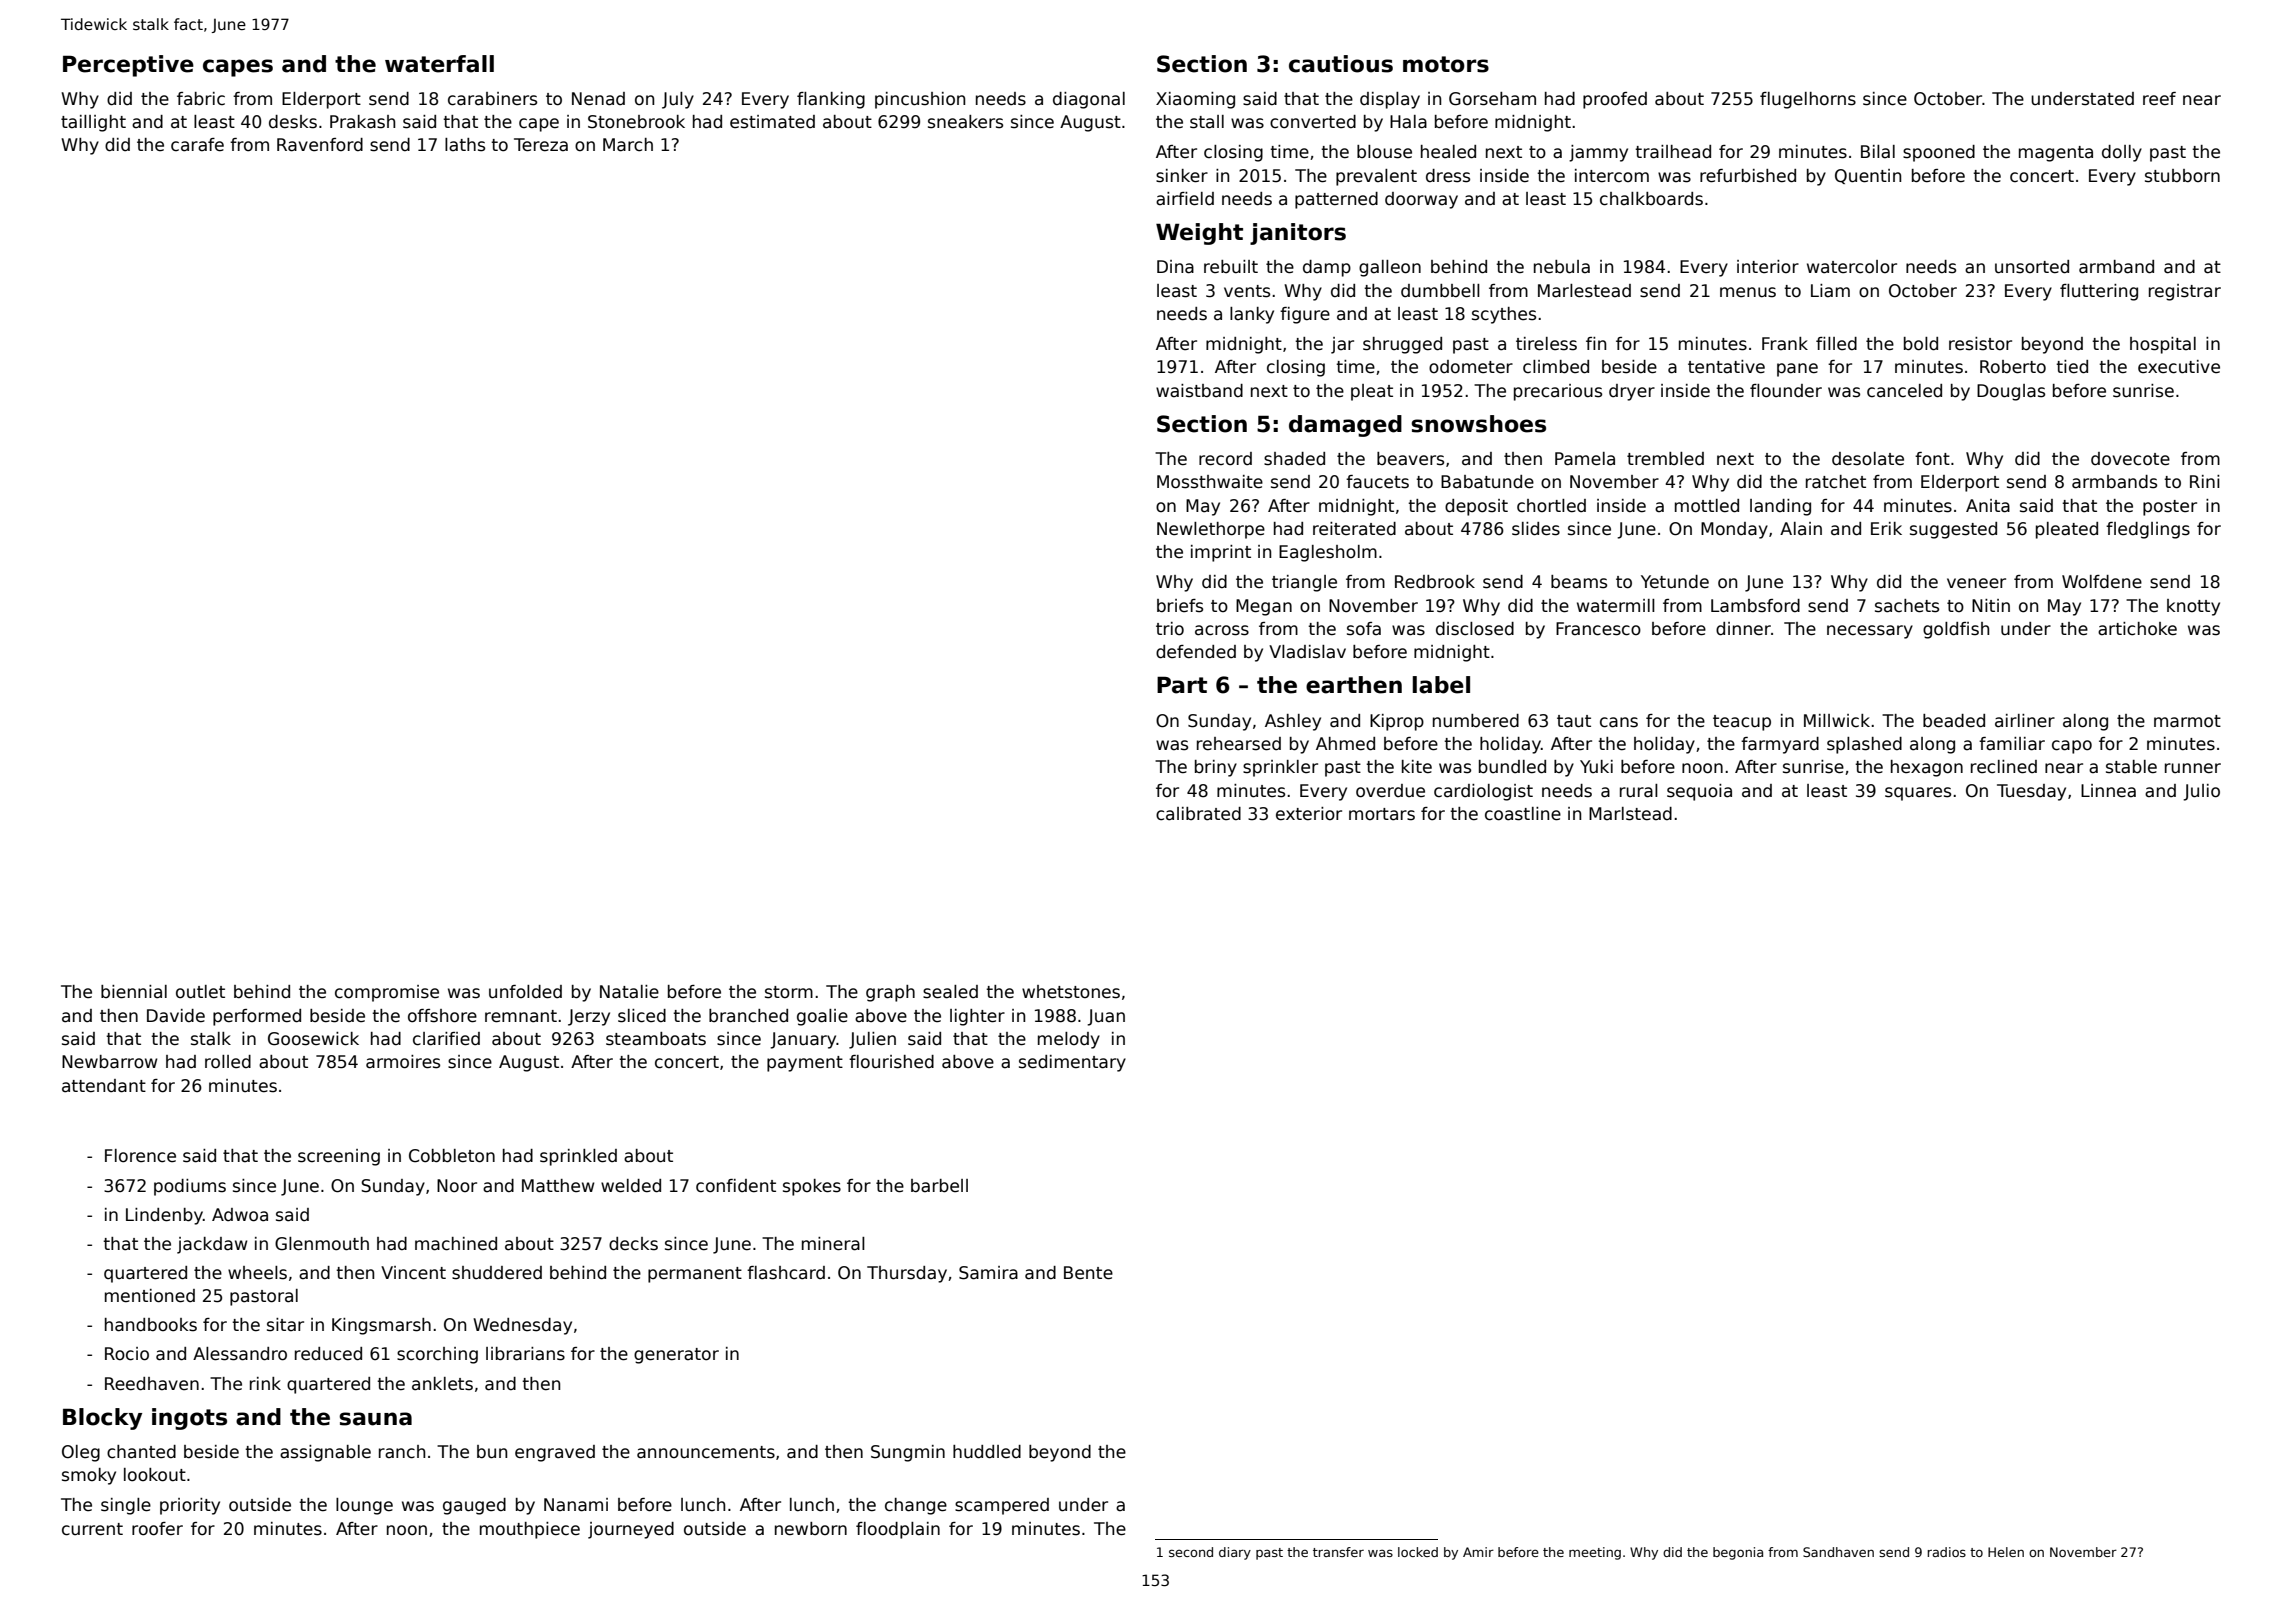 Image resolution: width=2282 pixels, height=1614 pixels. Describe the element at coordinates (1211, 530) in the document. I see `Newlethorpe` at that location.
